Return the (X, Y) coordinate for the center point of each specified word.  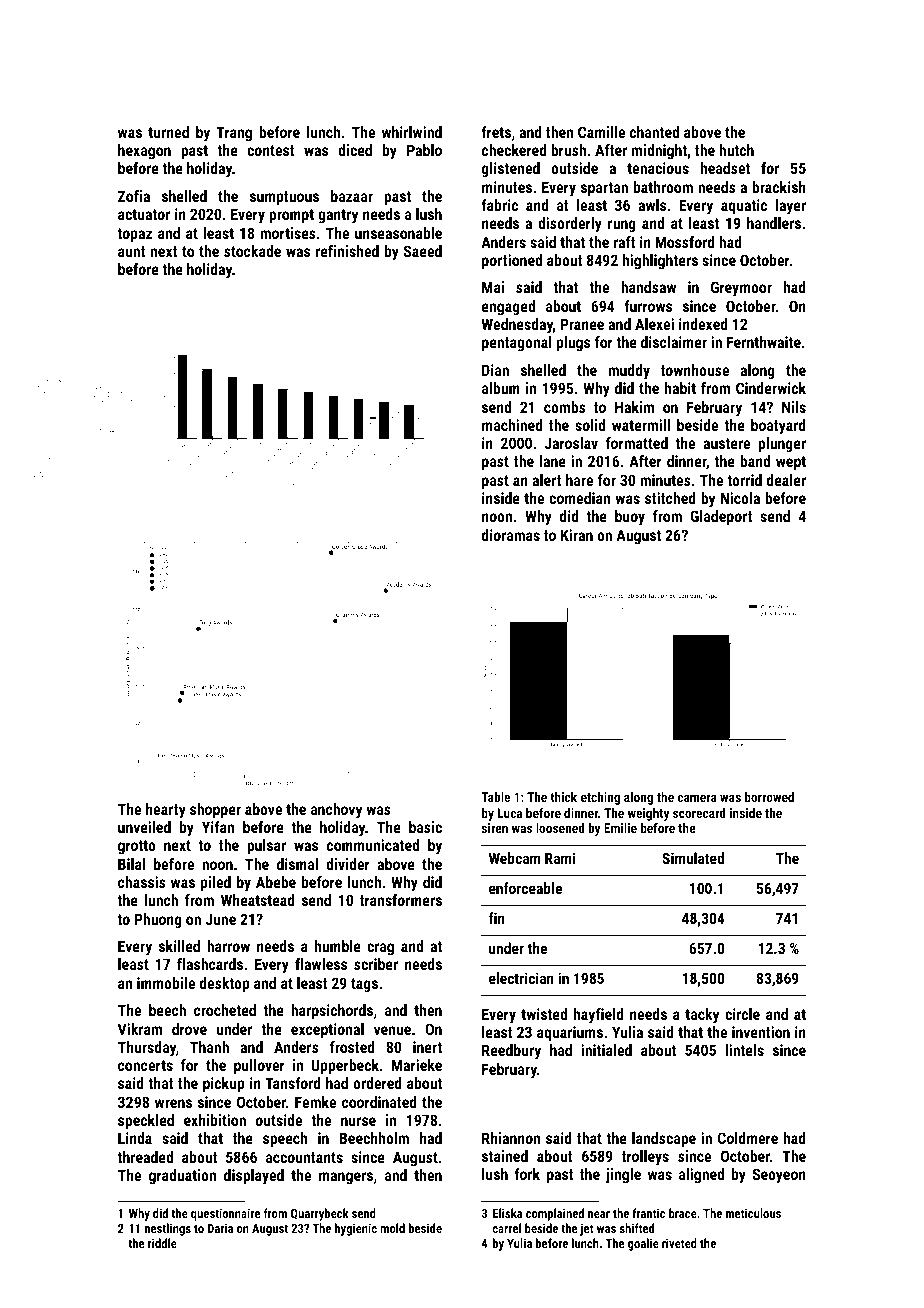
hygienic (356, 1229)
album (501, 388)
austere (726, 443)
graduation (182, 1177)
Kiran (577, 535)
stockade (252, 251)
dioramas (511, 535)
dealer (786, 480)
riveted (679, 1243)
